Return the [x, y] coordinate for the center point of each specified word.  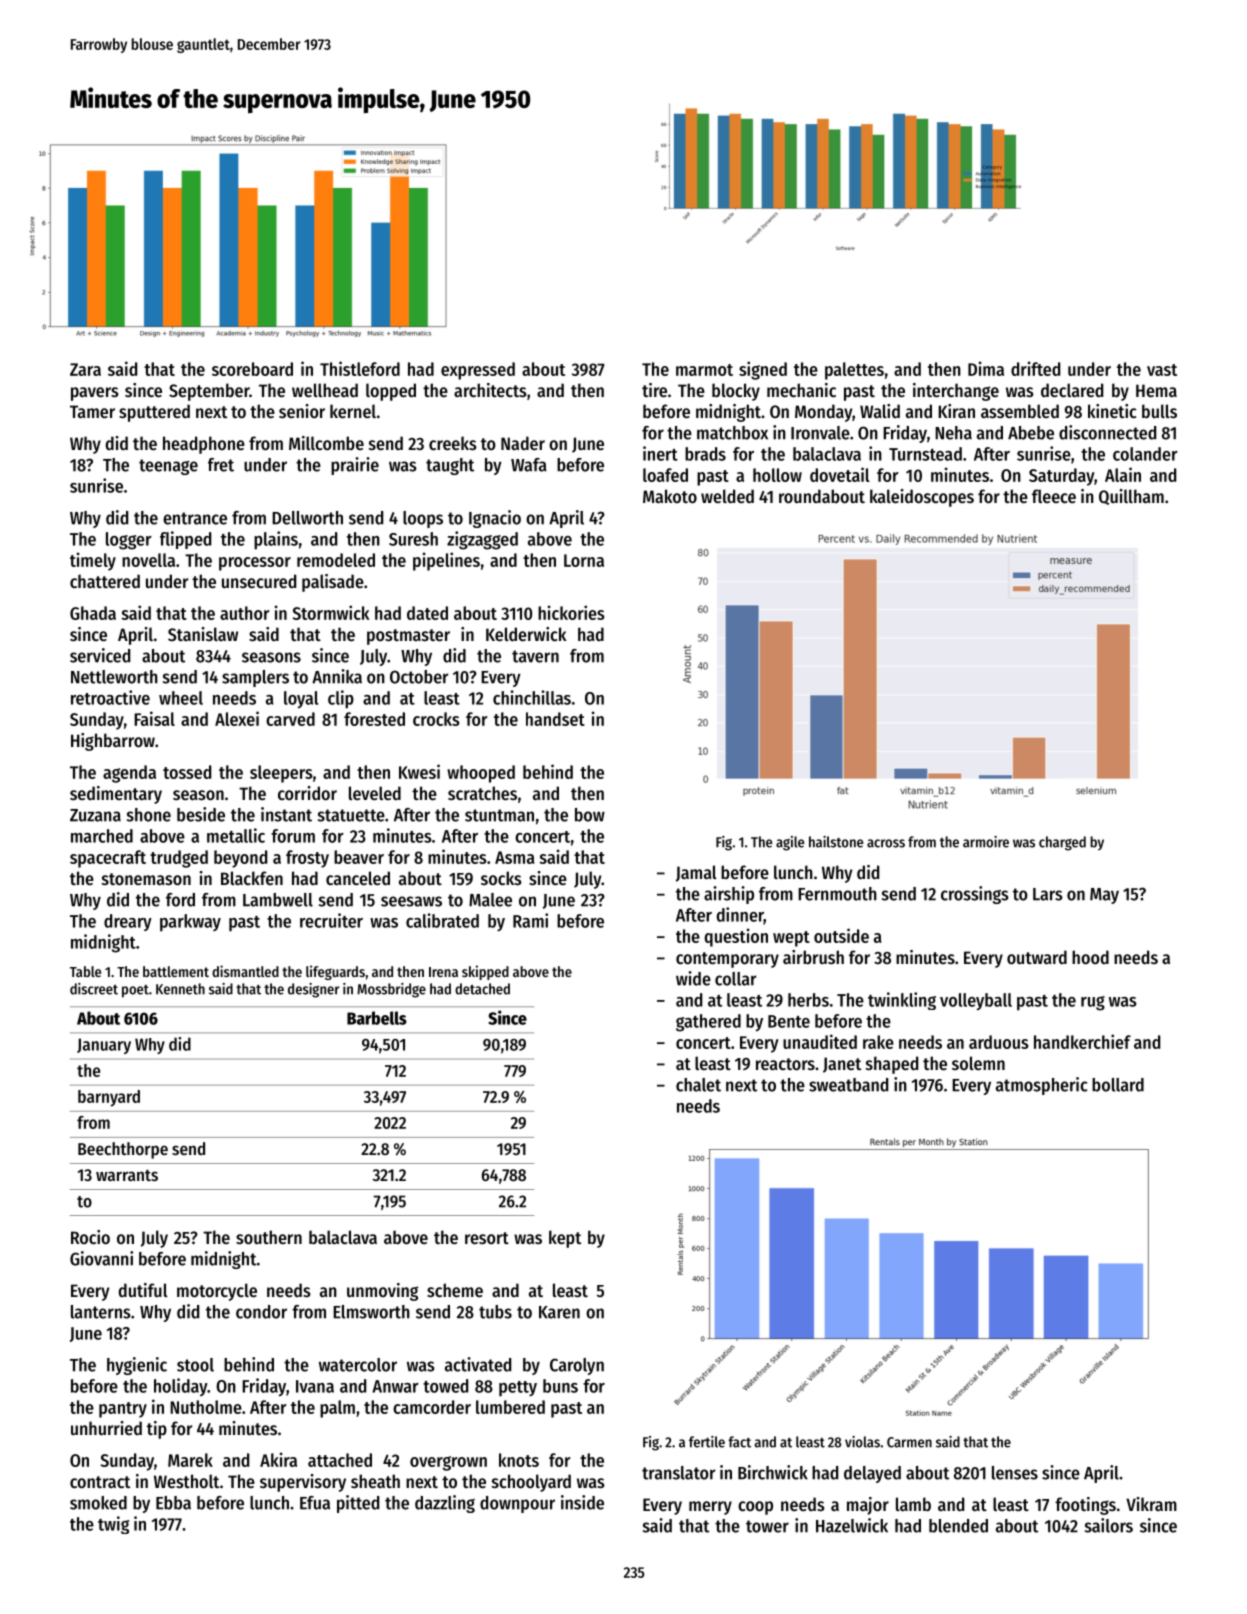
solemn [978, 1063]
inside [582, 1502]
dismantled [245, 971]
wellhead [325, 390]
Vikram [1151, 1504]
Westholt [186, 1481]
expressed [478, 371]
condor [261, 1312]
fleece [1054, 496]
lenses [1015, 1473]
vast [1162, 370]
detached [482, 989]
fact [739, 1442]
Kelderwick [526, 634]
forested [374, 719]
